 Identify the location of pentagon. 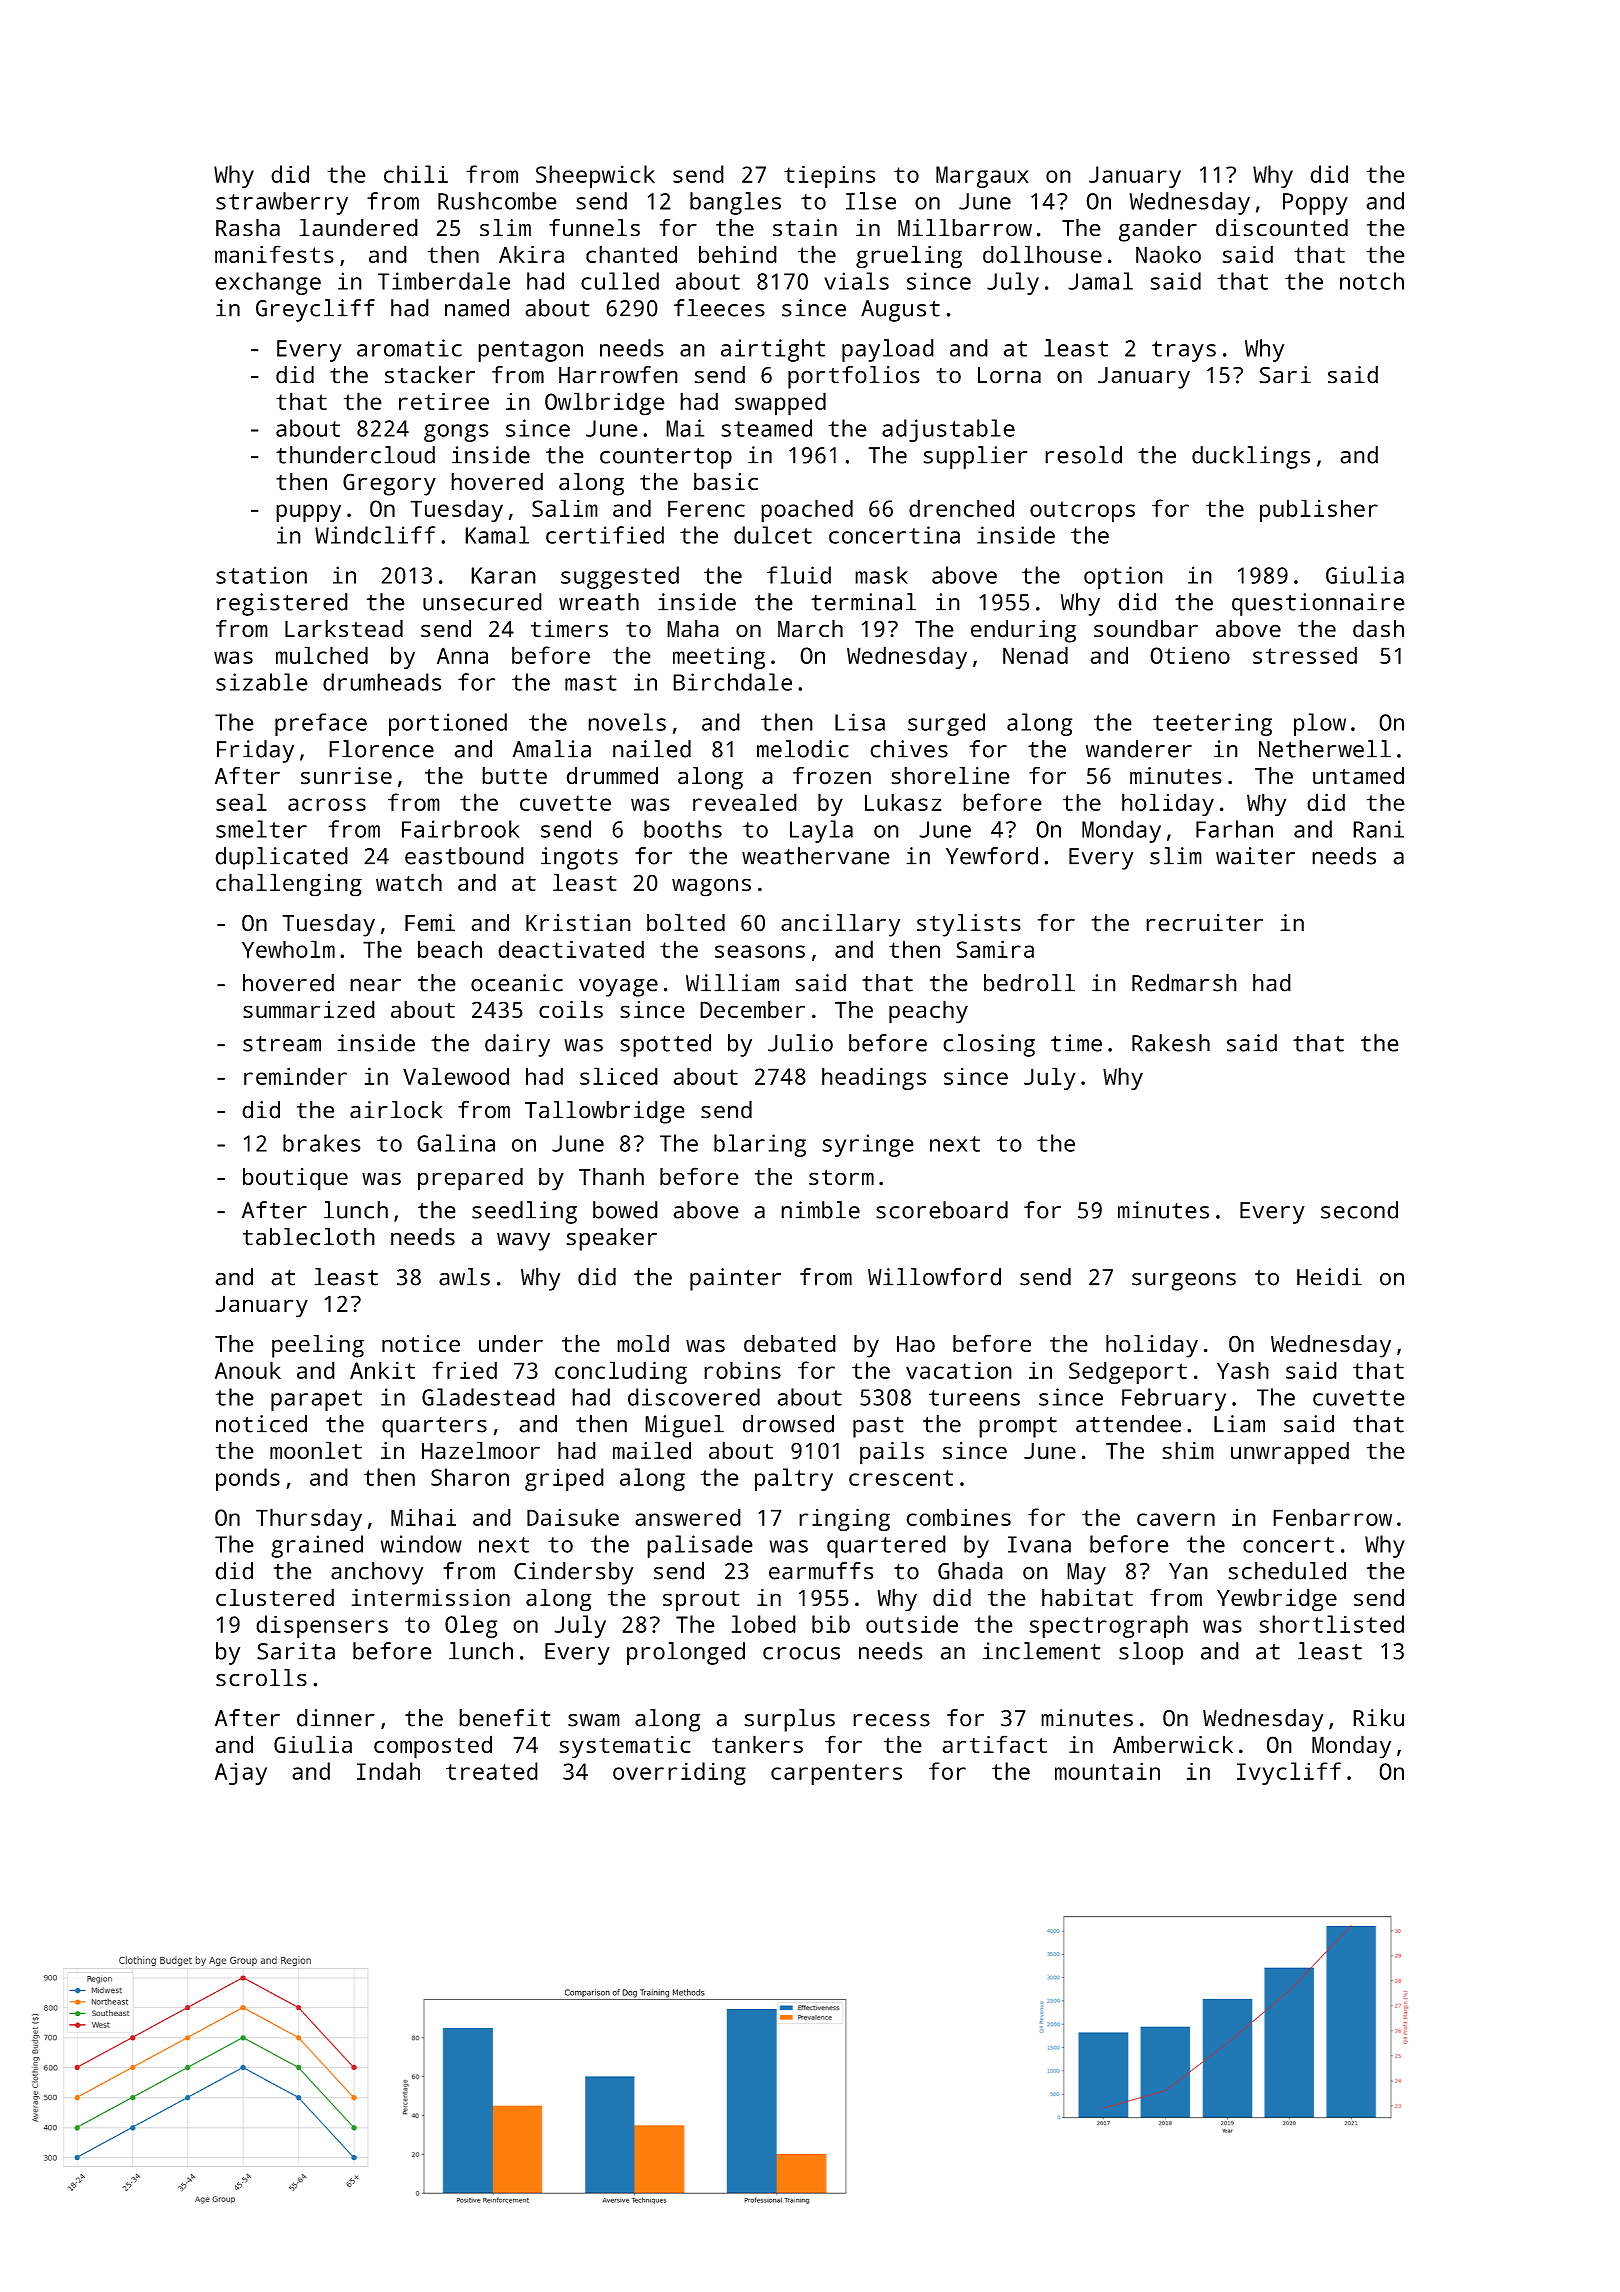
(530, 351).
